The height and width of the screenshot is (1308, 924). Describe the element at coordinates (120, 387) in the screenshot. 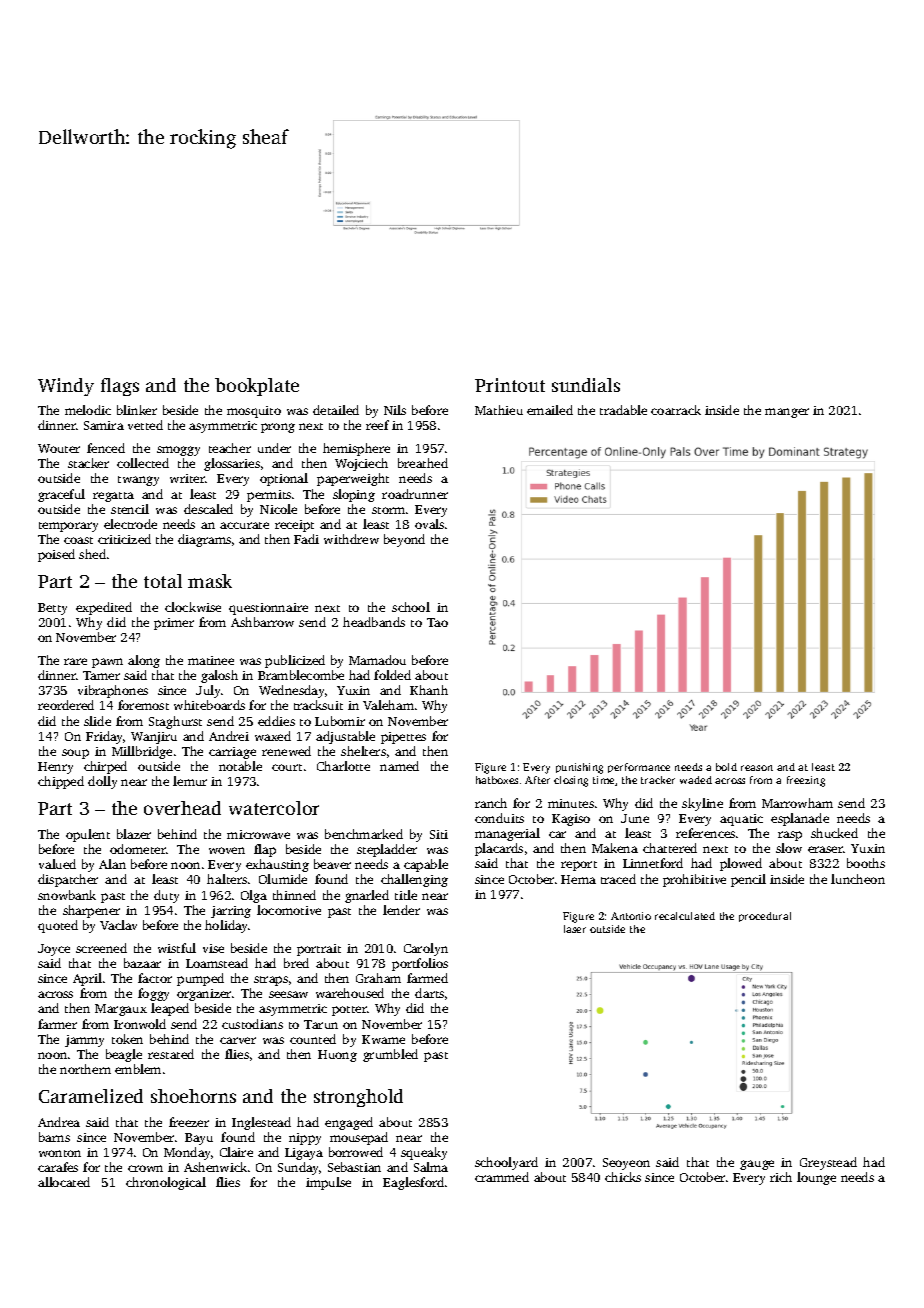

I see `flags` at that location.
